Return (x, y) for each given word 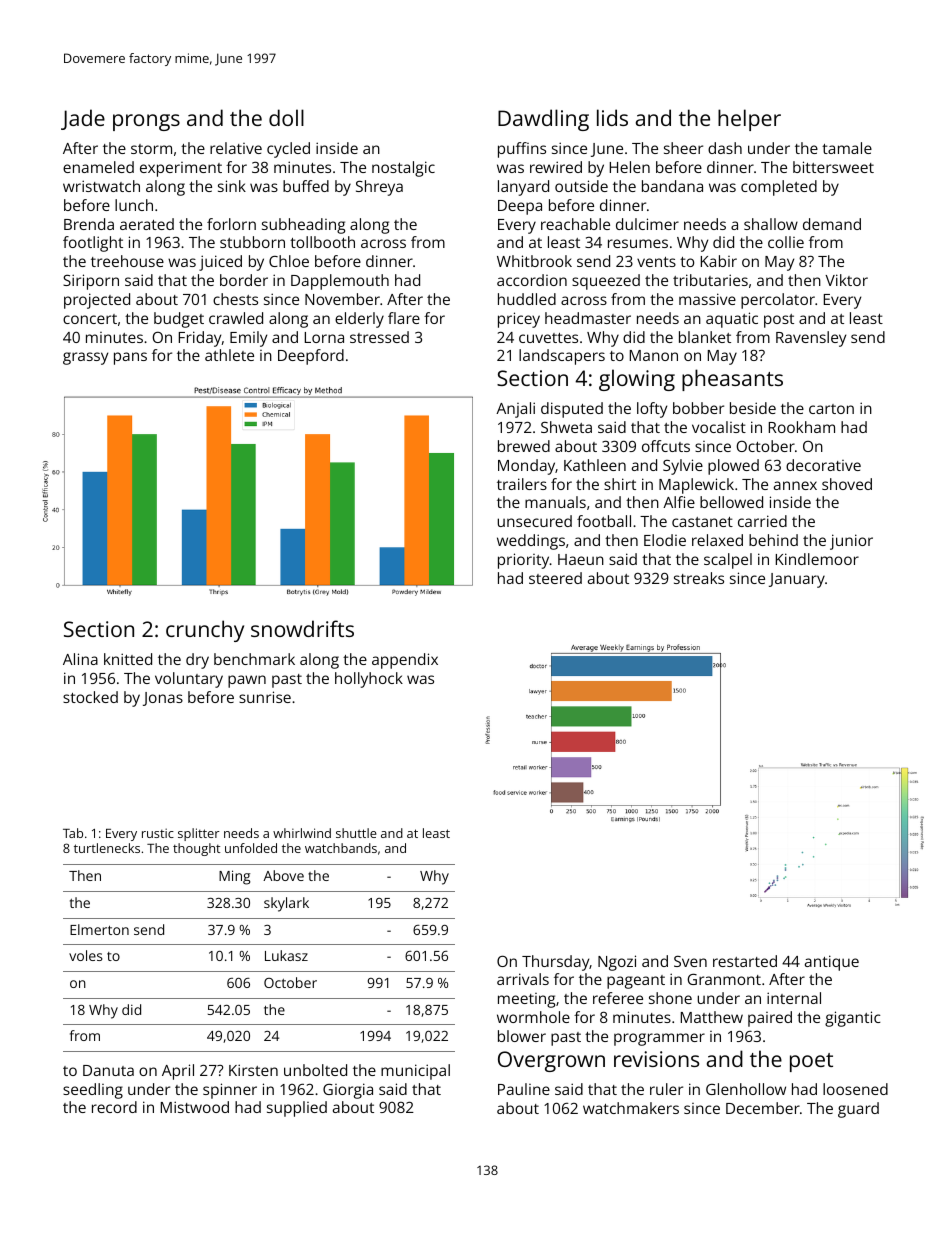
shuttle (356, 833)
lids (612, 117)
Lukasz (286, 955)
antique (832, 963)
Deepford (311, 357)
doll (286, 117)
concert (90, 319)
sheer (683, 148)
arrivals (523, 979)
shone (670, 998)
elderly (359, 320)
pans (130, 358)
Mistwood (195, 1107)
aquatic (732, 320)
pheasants (732, 380)
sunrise (265, 697)
